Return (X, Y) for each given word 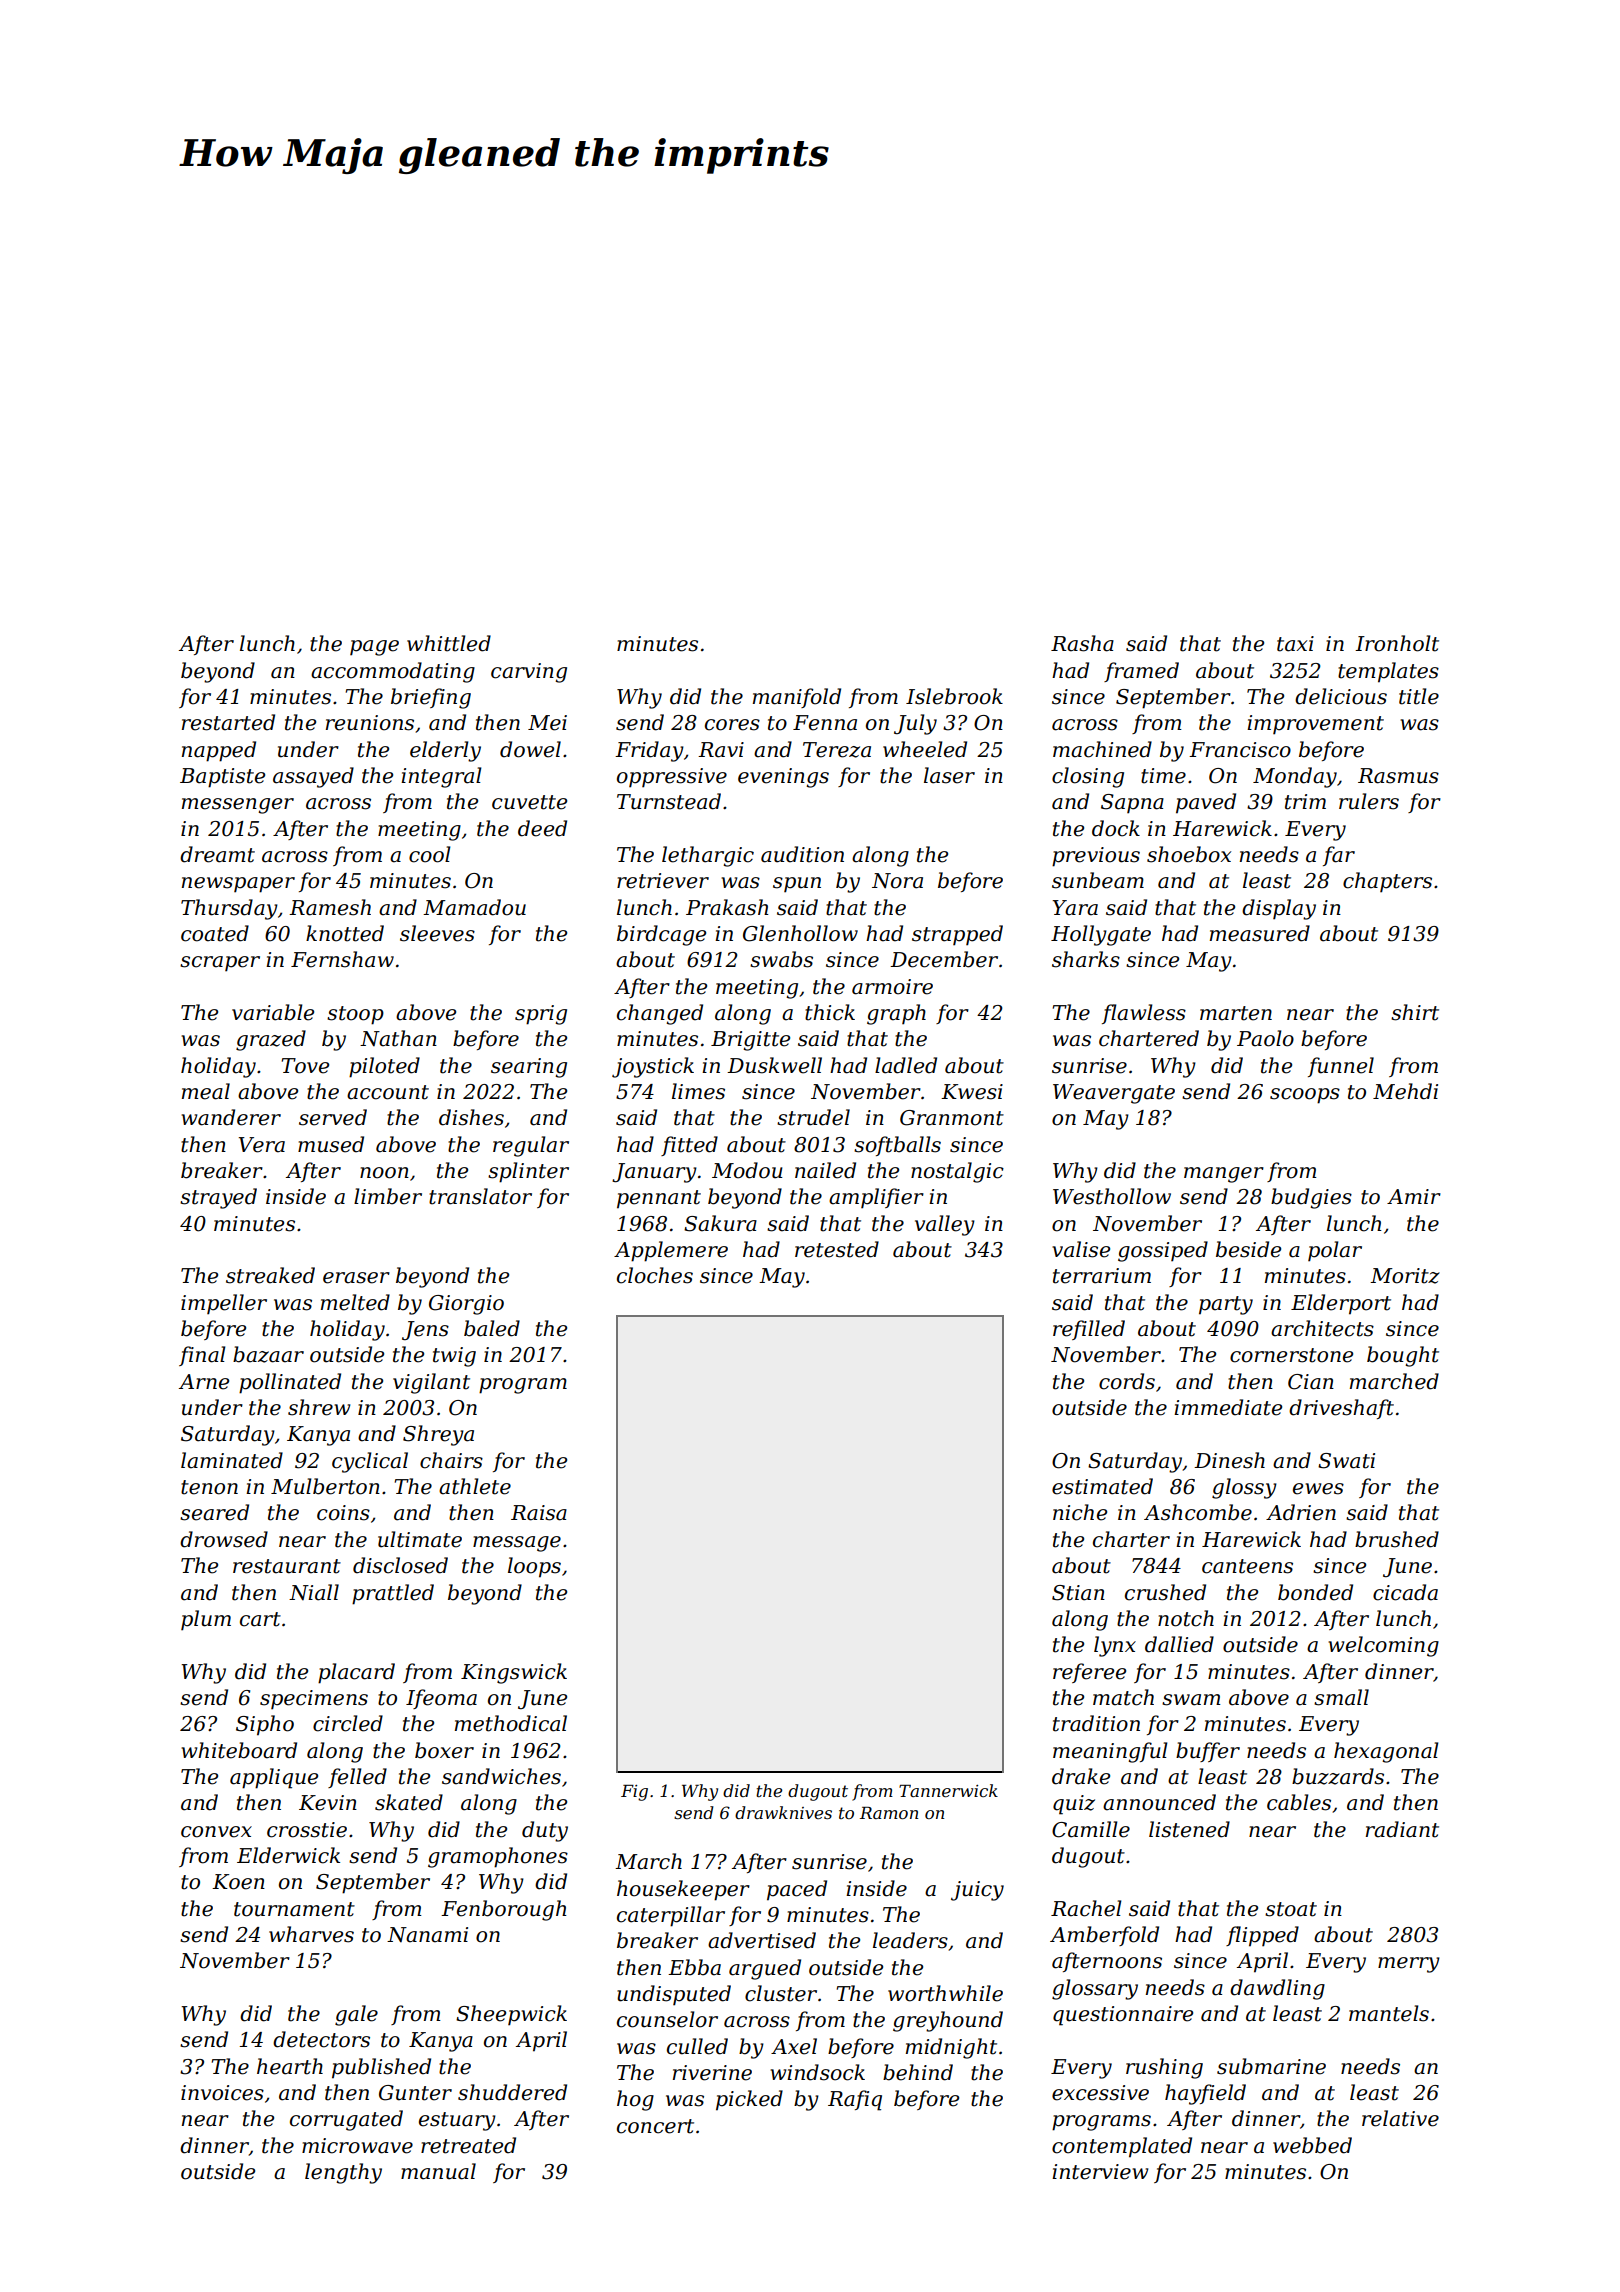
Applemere (671, 1251)
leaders (910, 1940)
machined (1102, 749)
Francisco (1240, 750)
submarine (1271, 2066)
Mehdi (1405, 1091)
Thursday (229, 909)
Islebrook (954, 696)
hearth (290, 2066)
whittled (449, 643)
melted (355, 1302)
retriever (663, 881)
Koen (238, 1882)
